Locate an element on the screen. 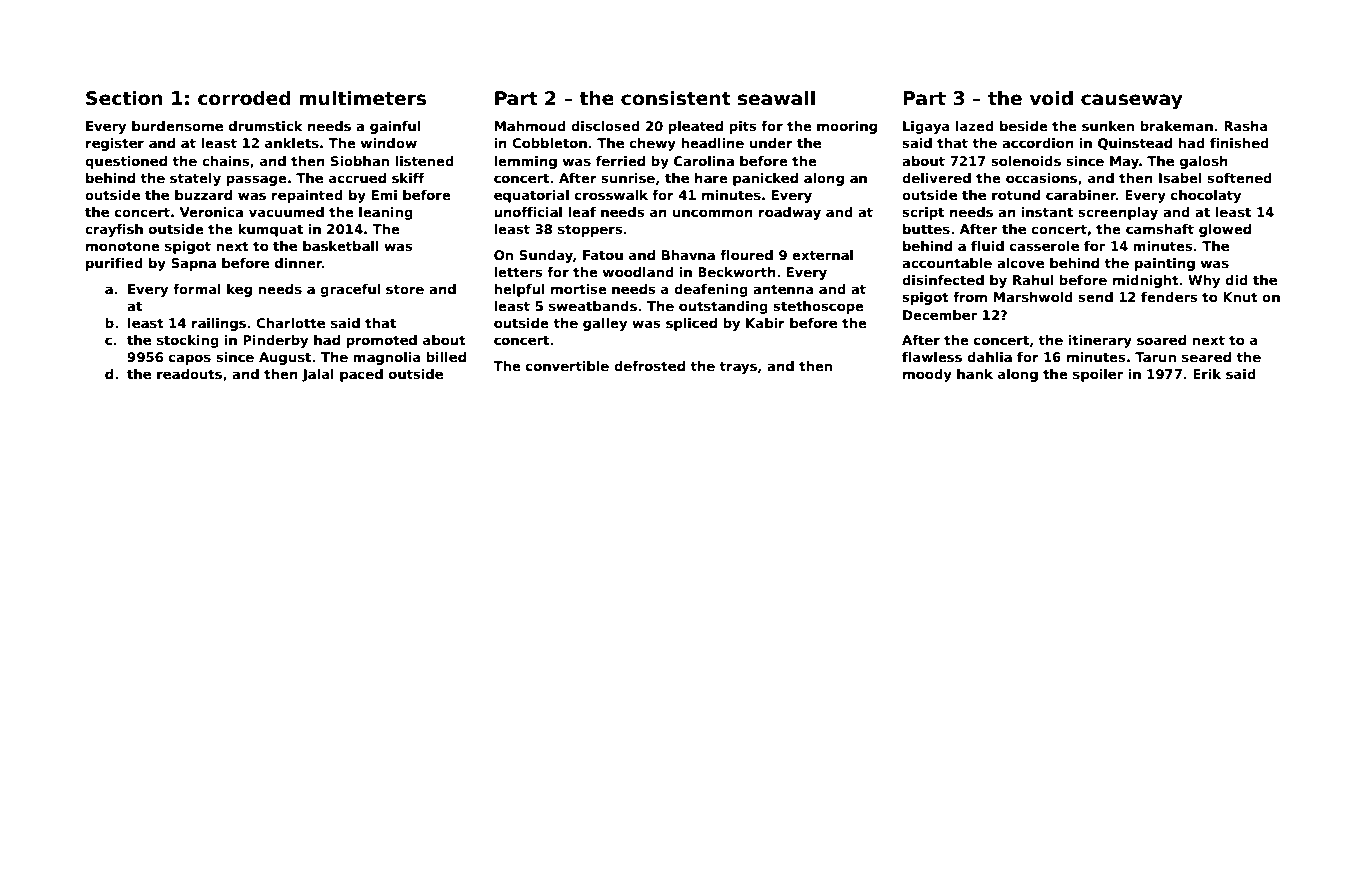  seawall is located at coordinates (776, 98).
